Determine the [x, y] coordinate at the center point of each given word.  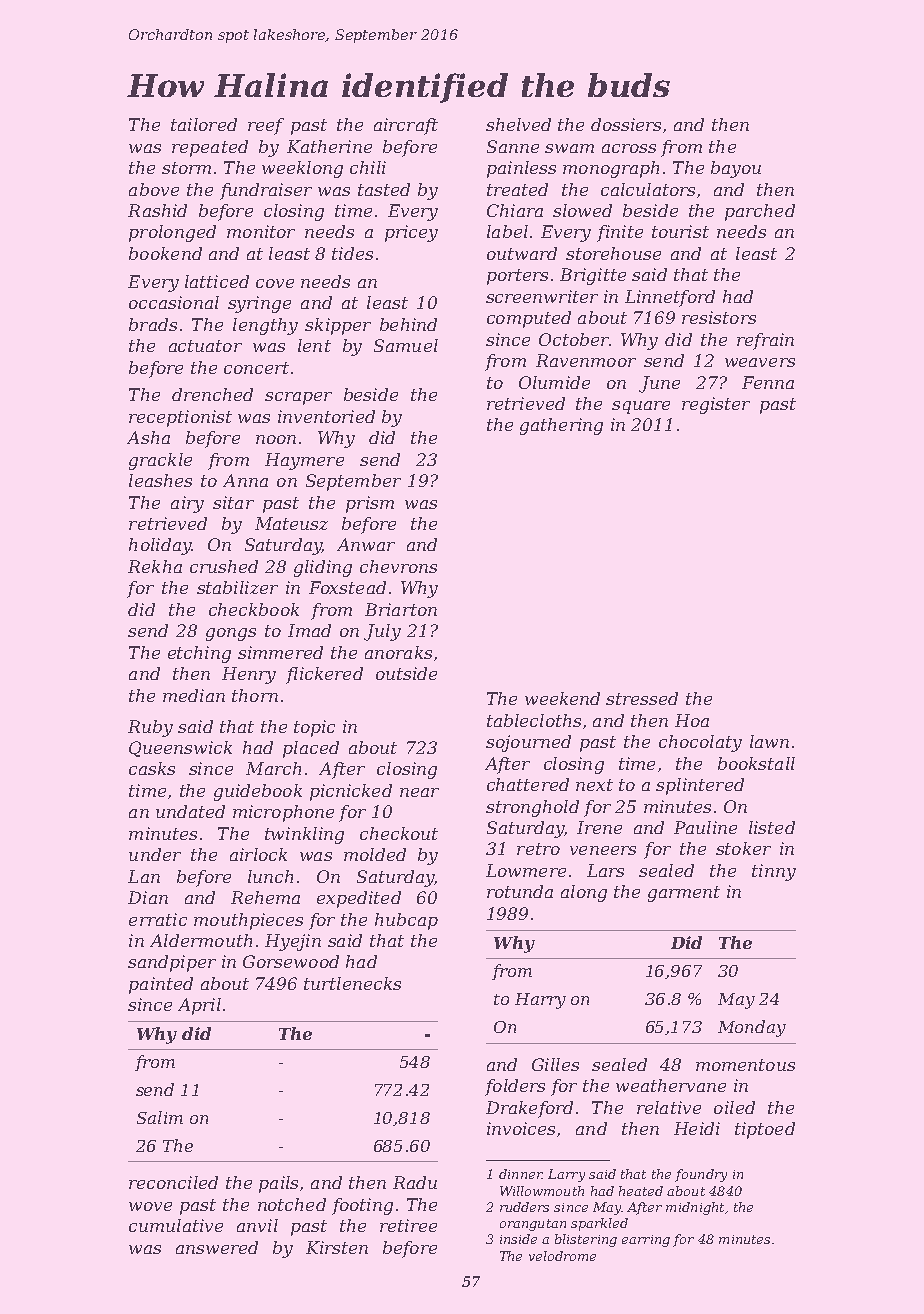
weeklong [302, 169]
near [419, 792]
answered [217, 1247]
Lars [605, 870]
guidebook [258, 792]
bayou [736, 169]
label [507, 231]
